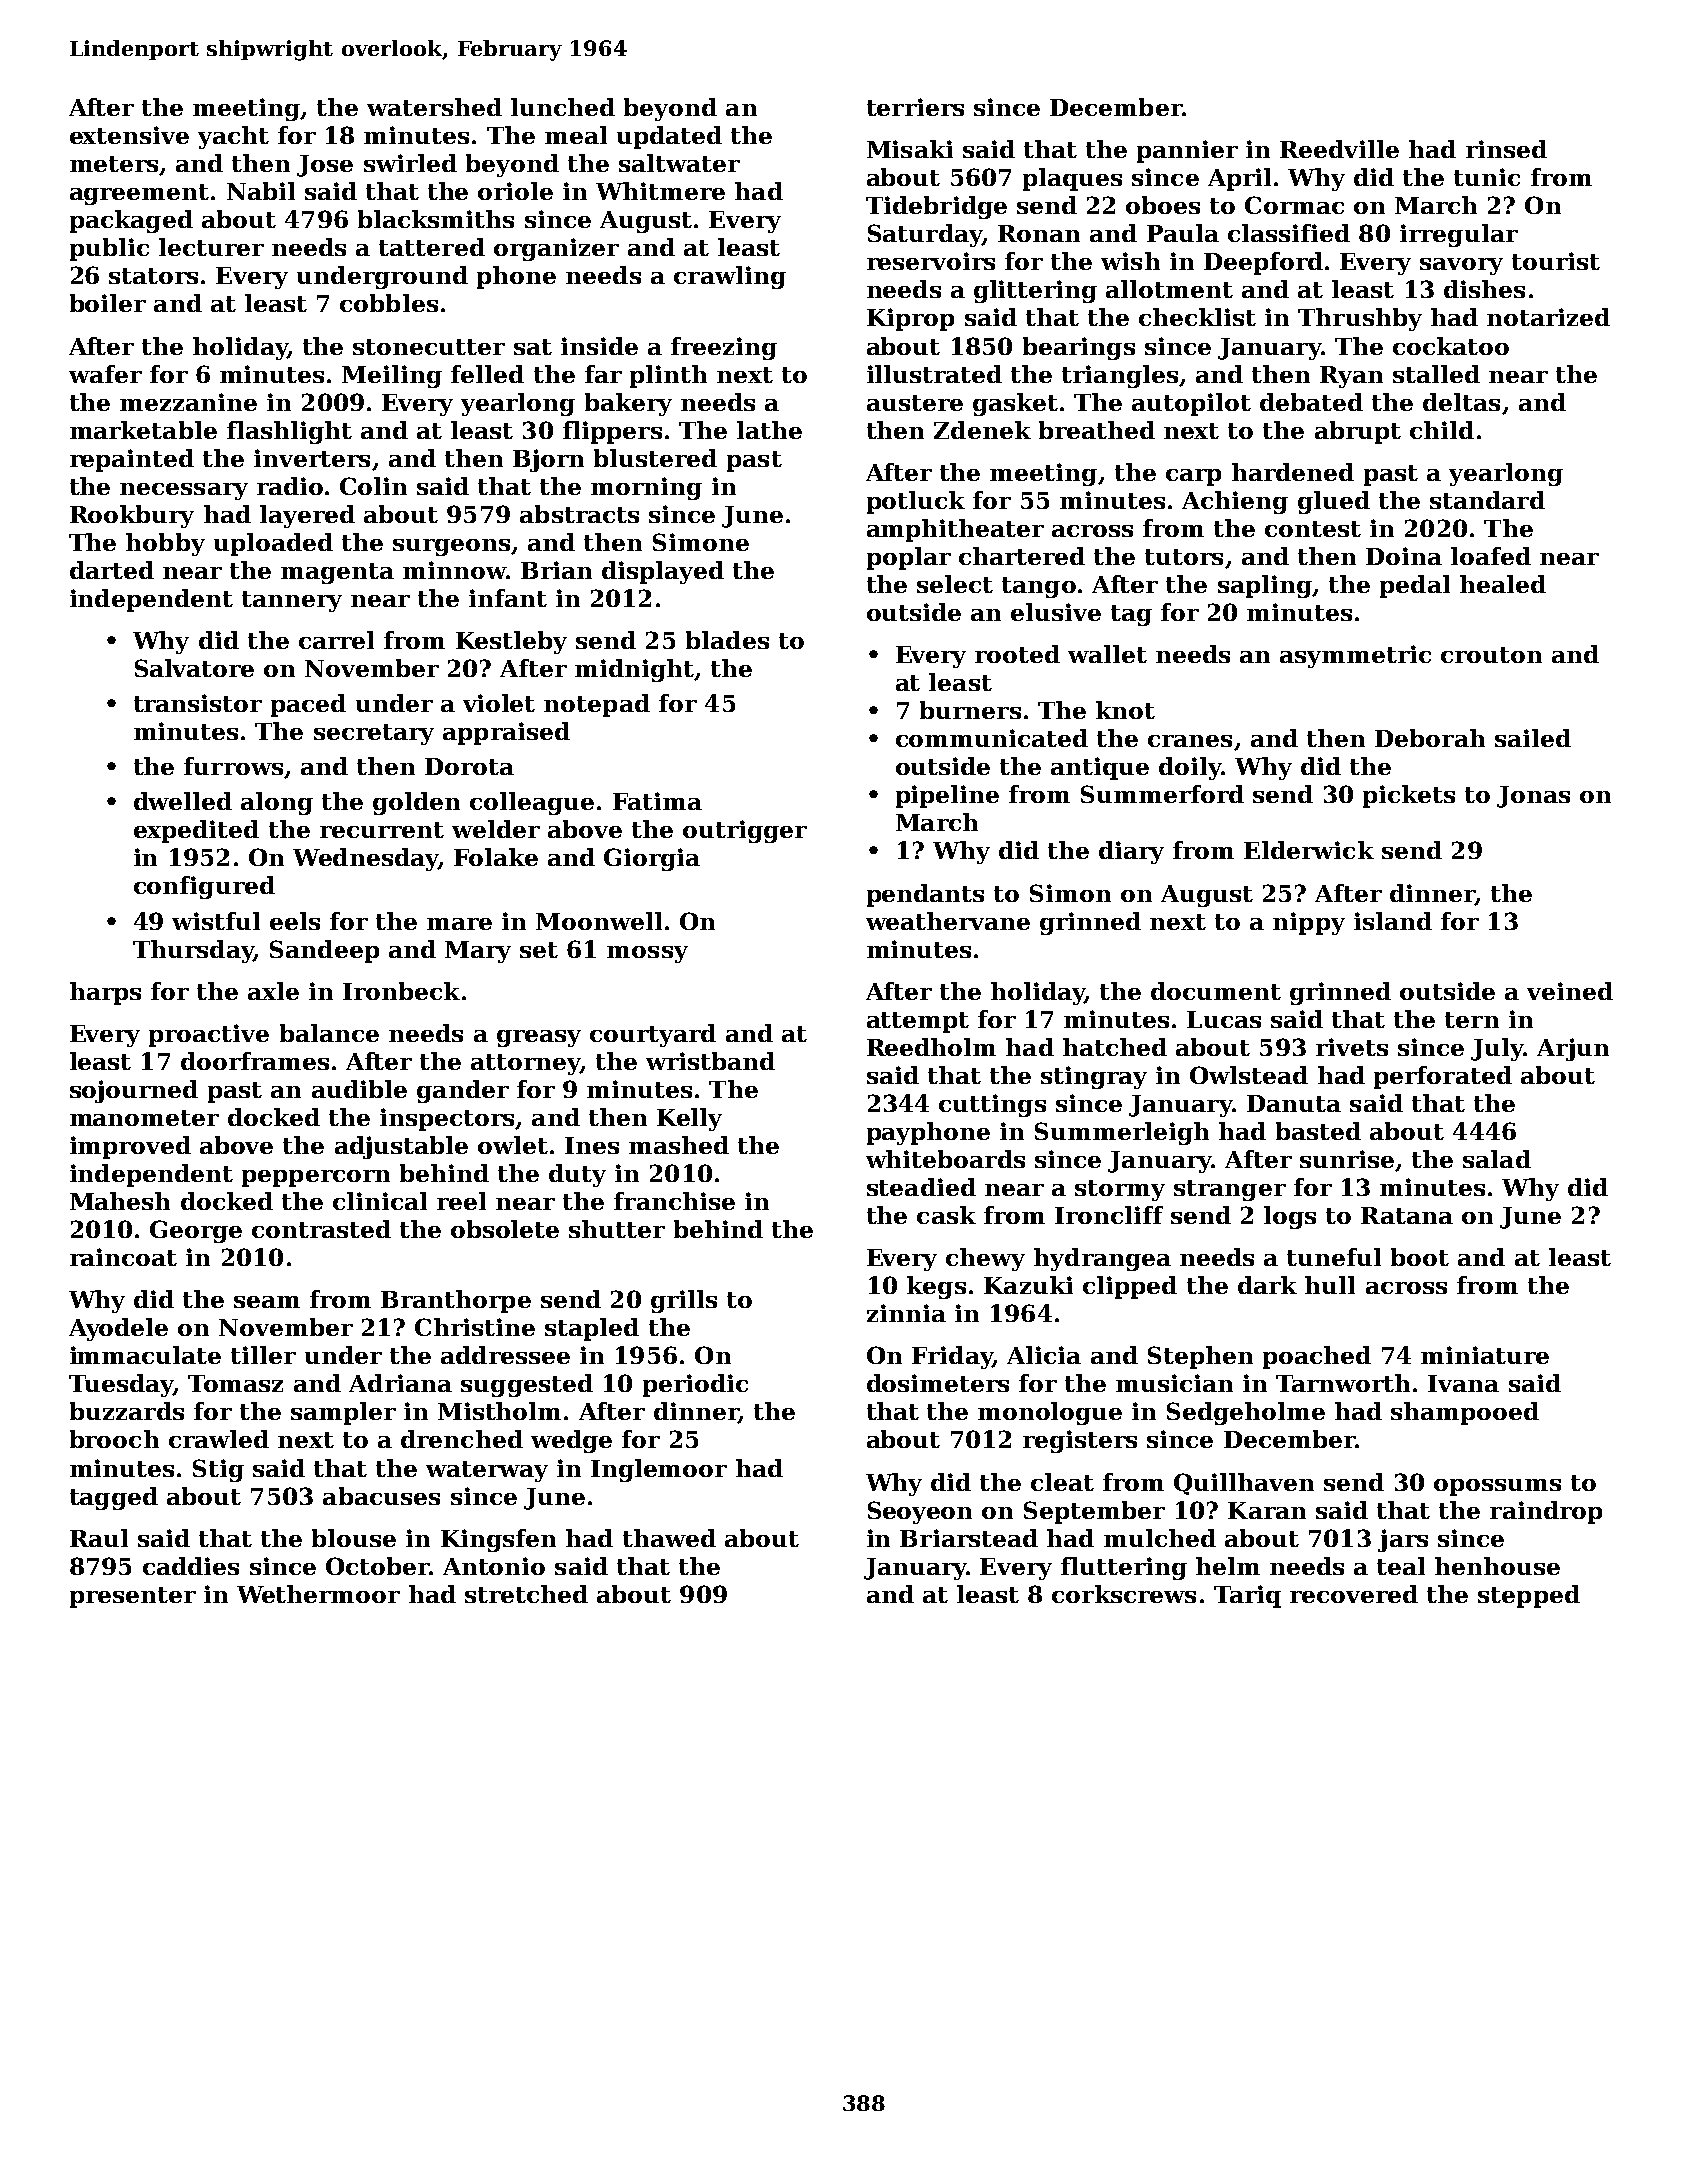 The width and height of the page is (1683, 2178). What do you see at coordinates (515, 191) in the page?
I see `oriole` at bounding box center [515, 191].
